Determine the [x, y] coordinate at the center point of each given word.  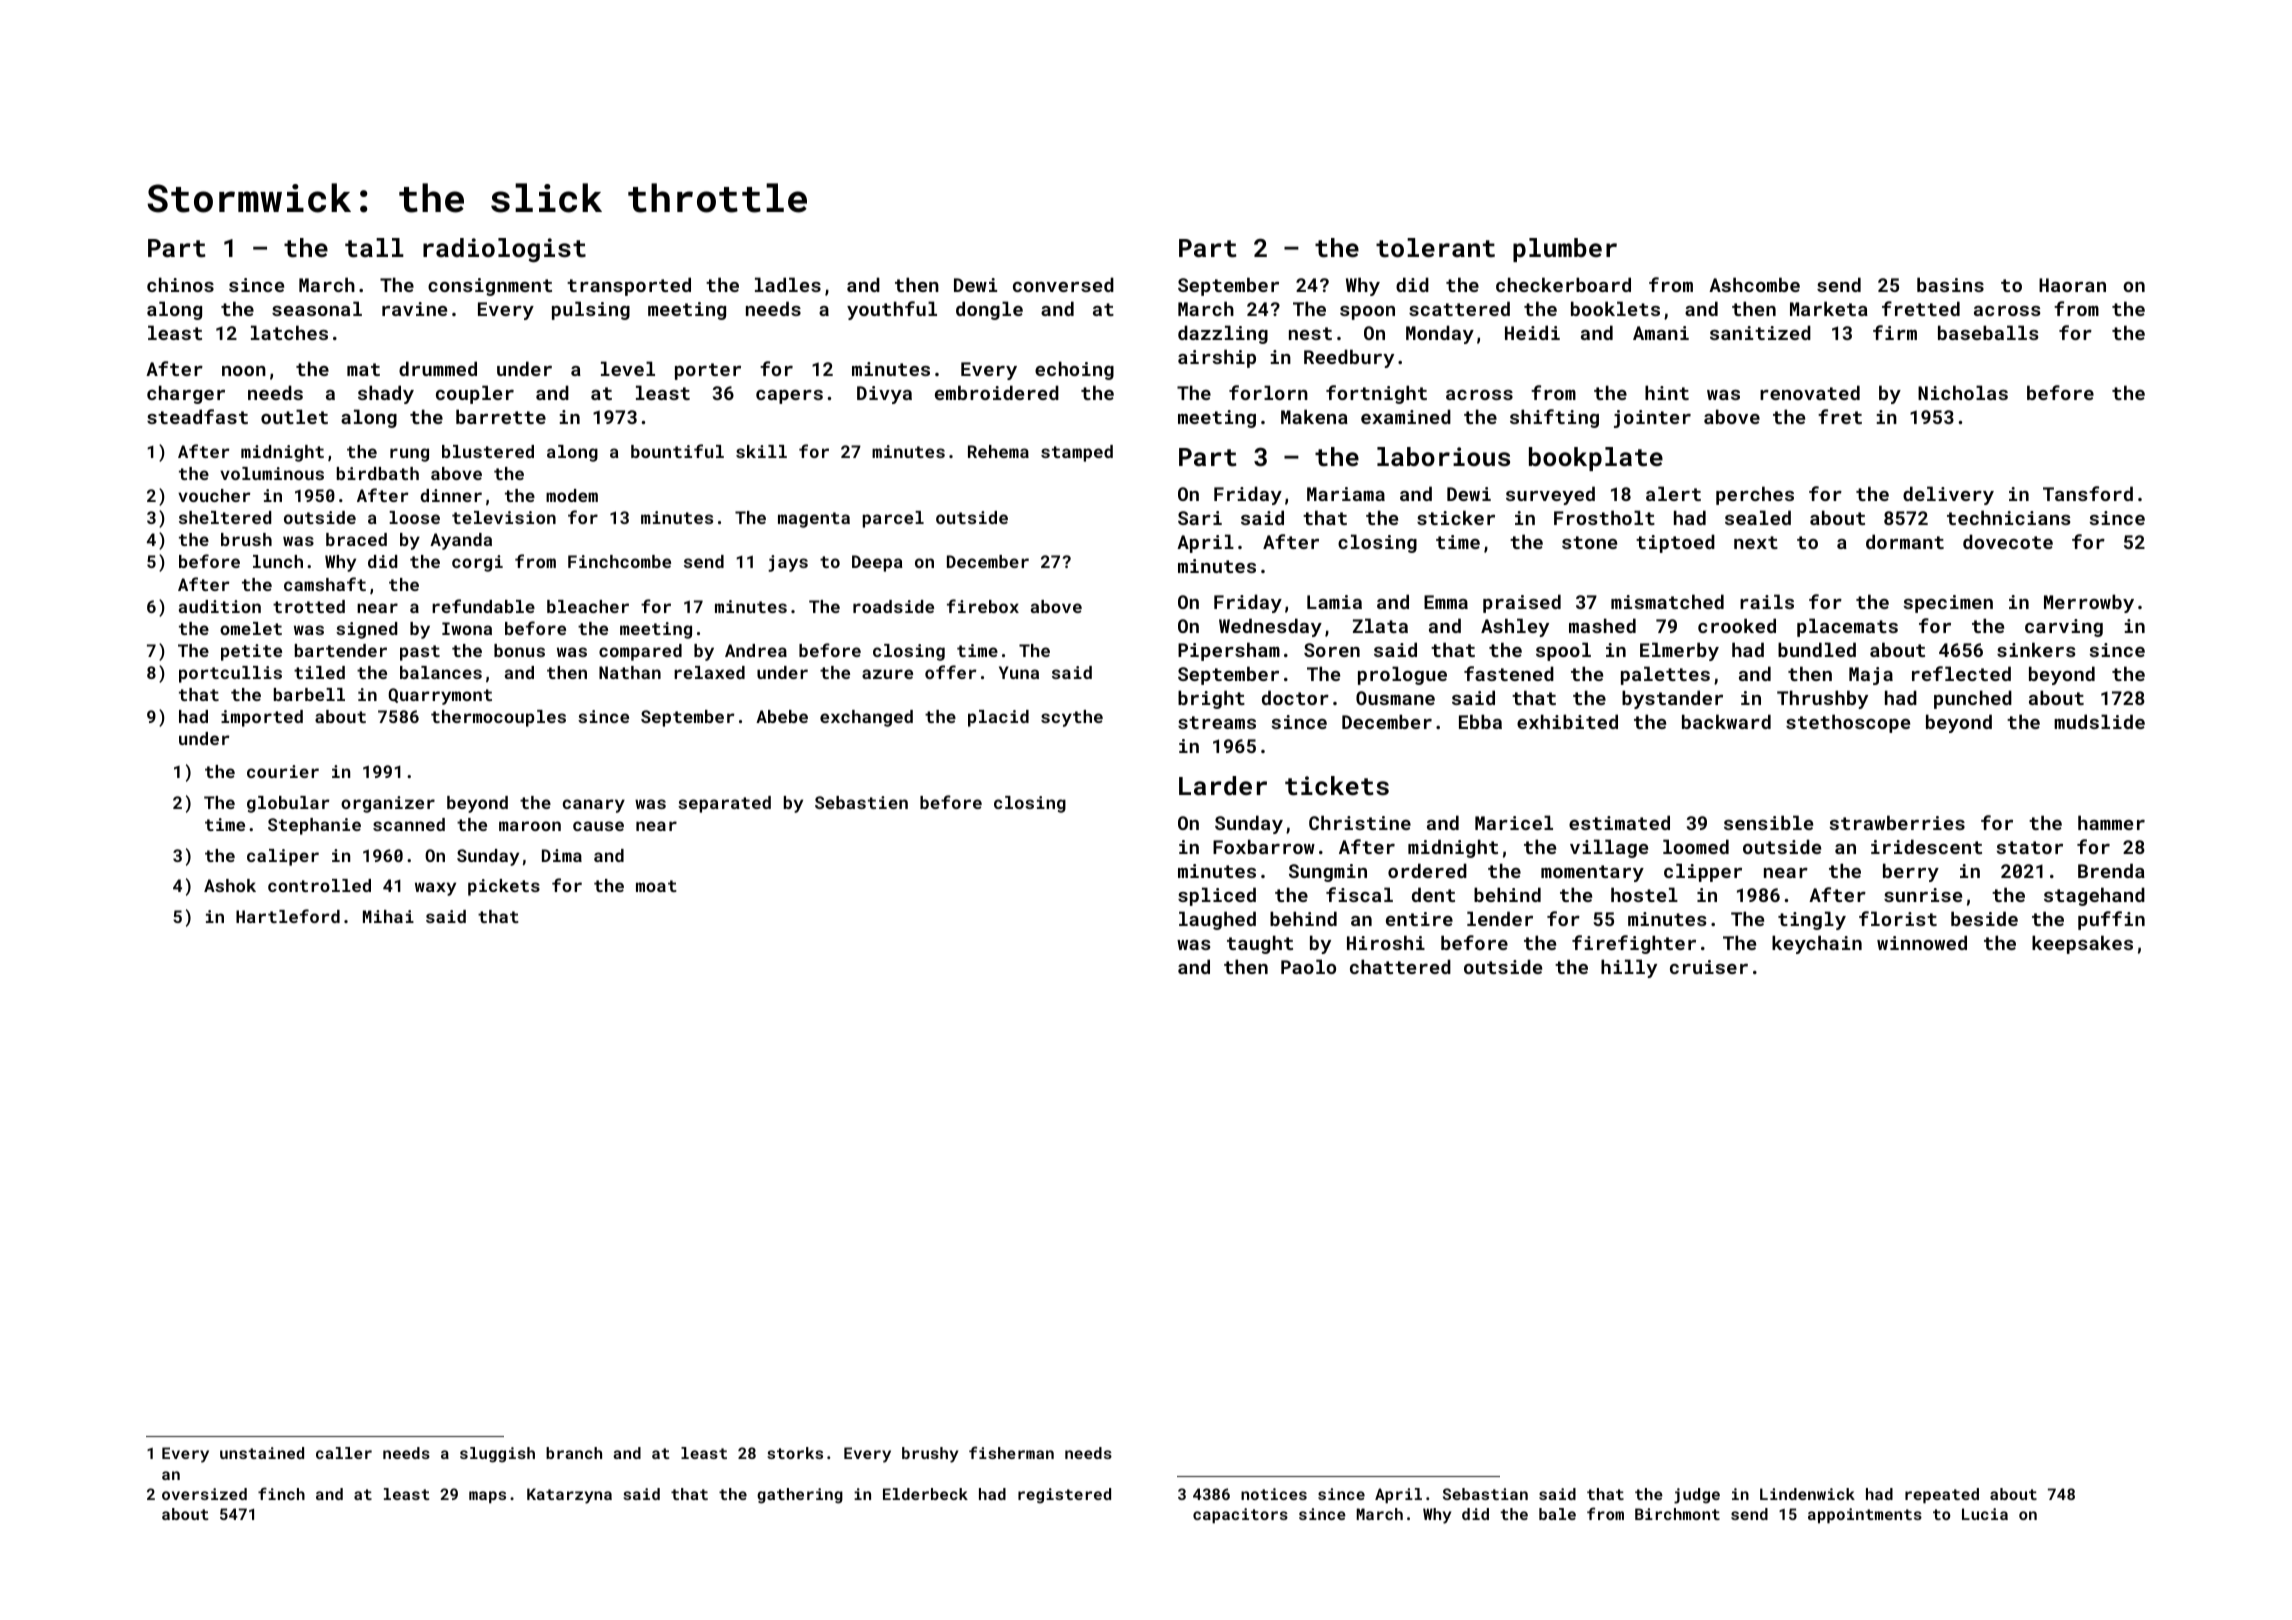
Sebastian [1485, 1494]
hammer [2111, 822]
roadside [893, 606]
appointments [1865, 1515]
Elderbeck [925, 1494]
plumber [1565, 250]
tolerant [1435, 247]
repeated [1942, 1495]
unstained [262, 1453]
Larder [1223, 785]
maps [487, 1497]
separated [724, 804]
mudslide [2099, 721]
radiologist [504, 250]
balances [441, 672]
